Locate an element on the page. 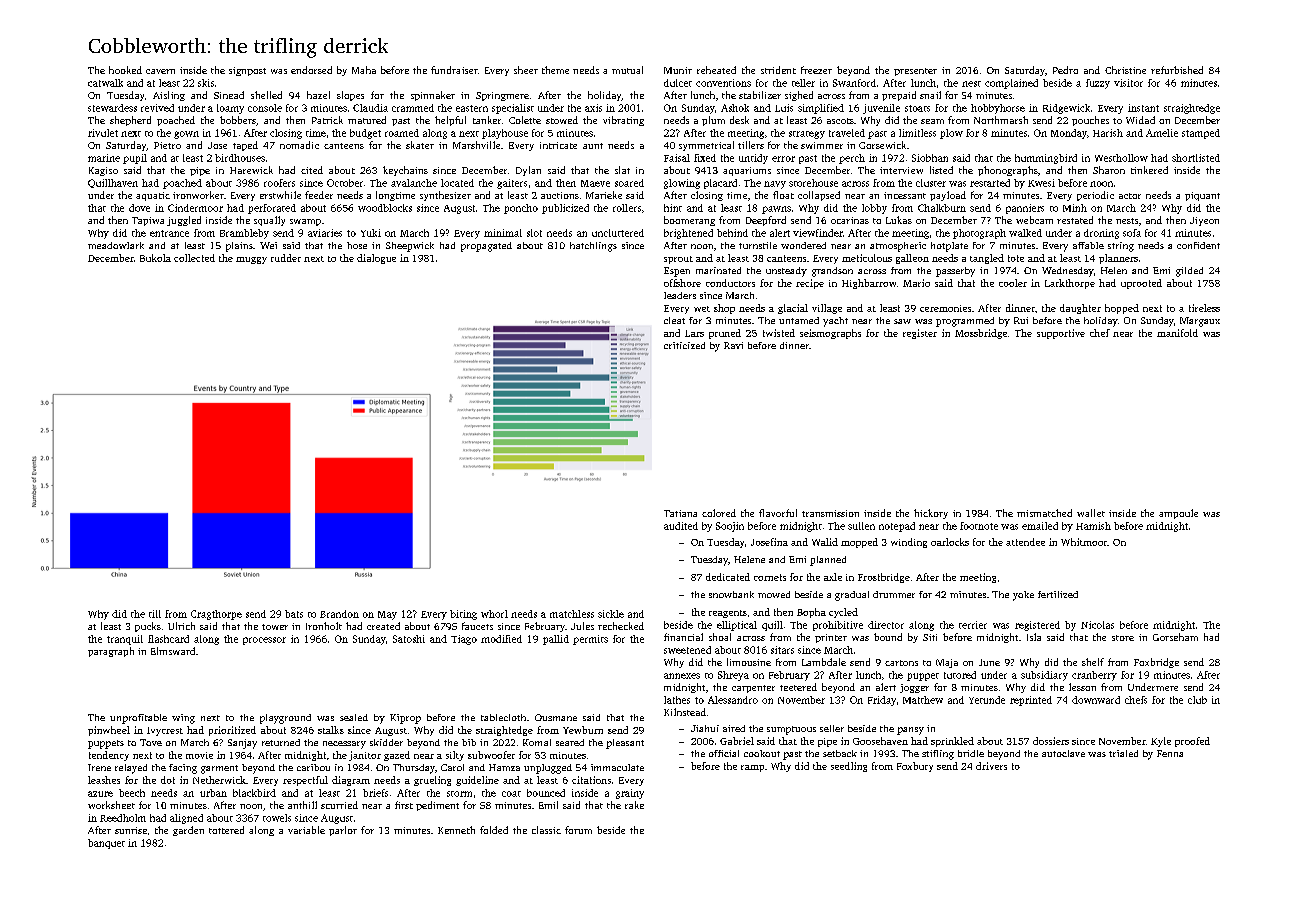 This page has width=1308, height=924. viewfinder is located at coordinates (818, 233).
